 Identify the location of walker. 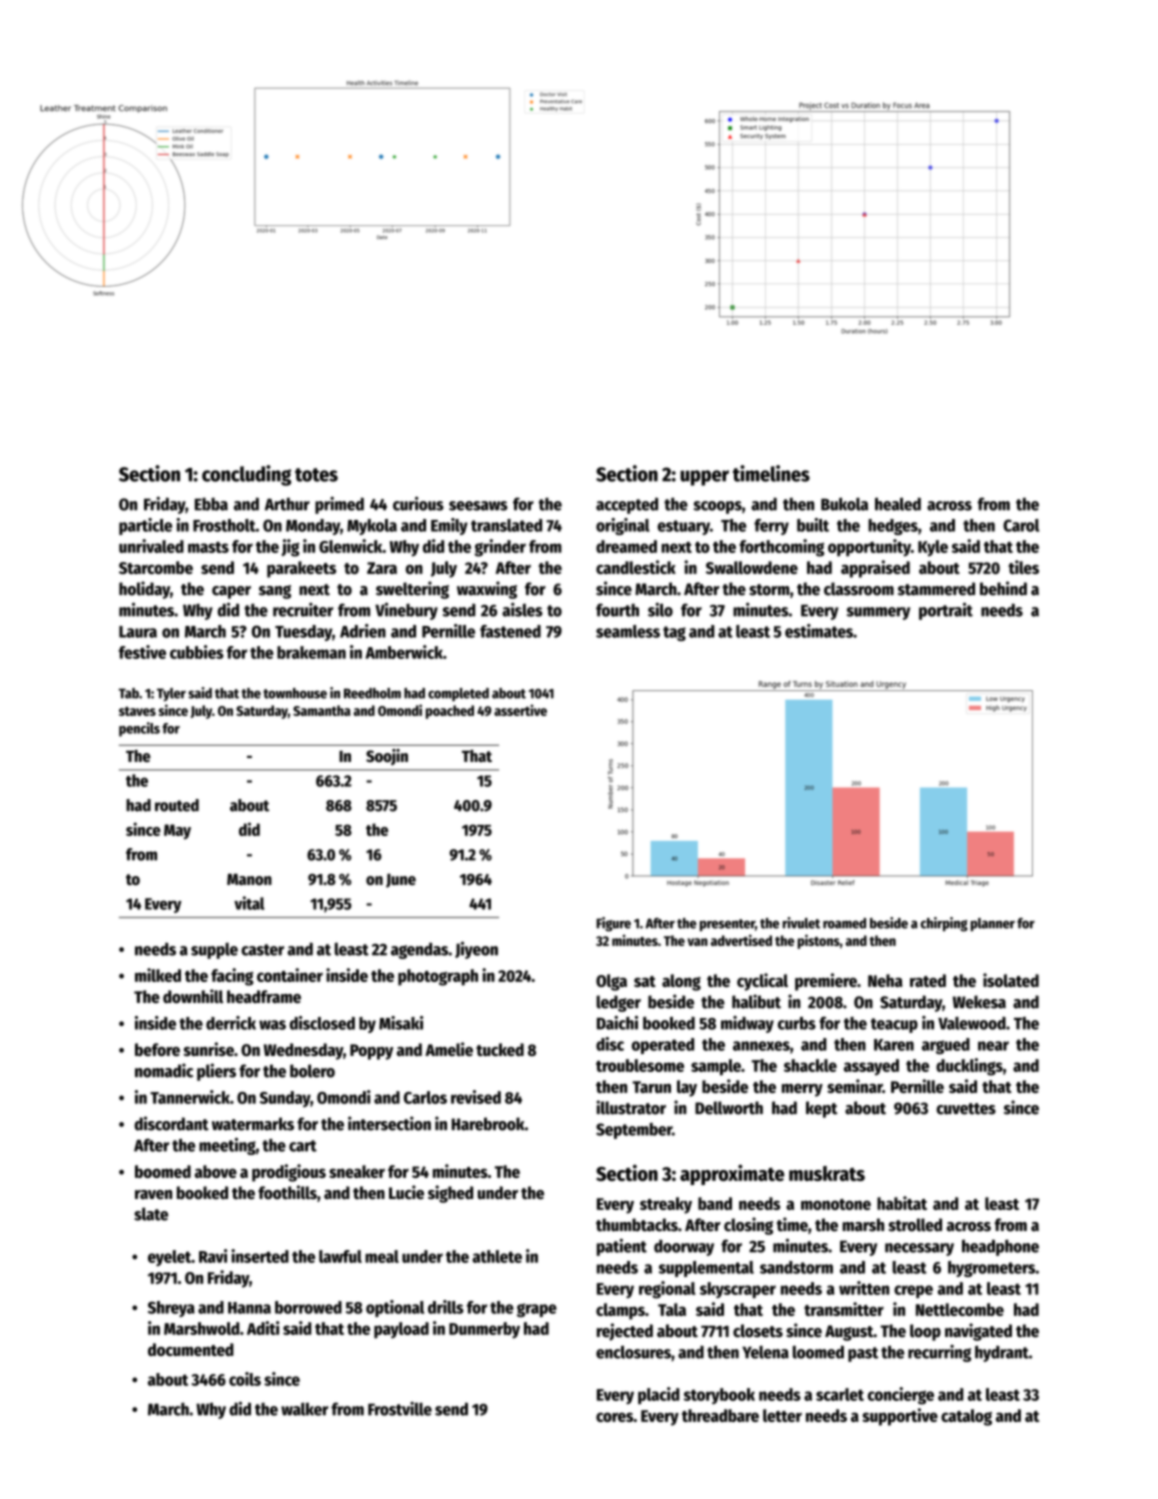
(305, 1409).
